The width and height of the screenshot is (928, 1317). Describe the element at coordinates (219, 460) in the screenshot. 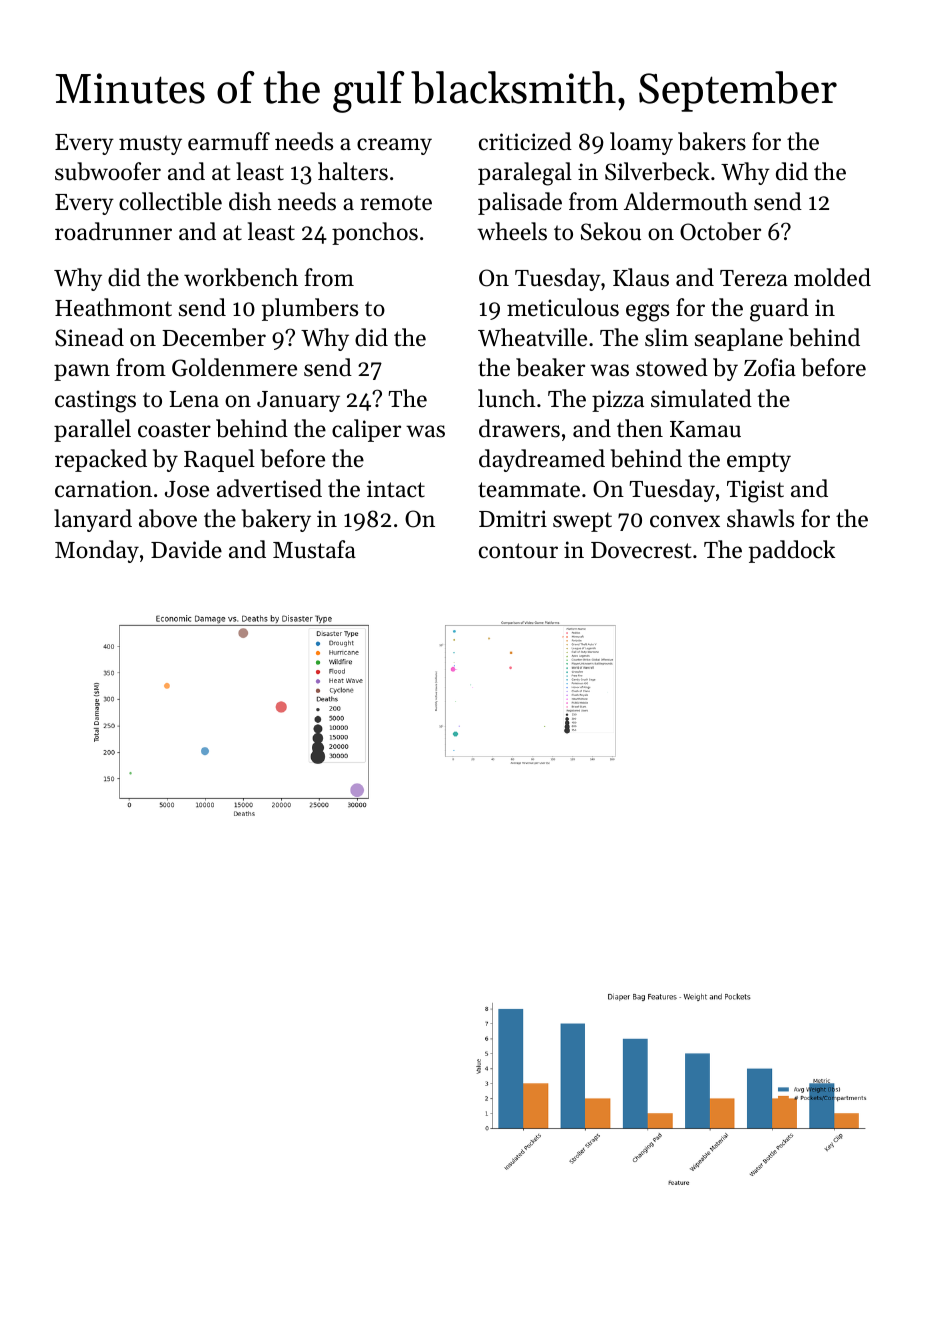

I see `Raquel` at that location.
